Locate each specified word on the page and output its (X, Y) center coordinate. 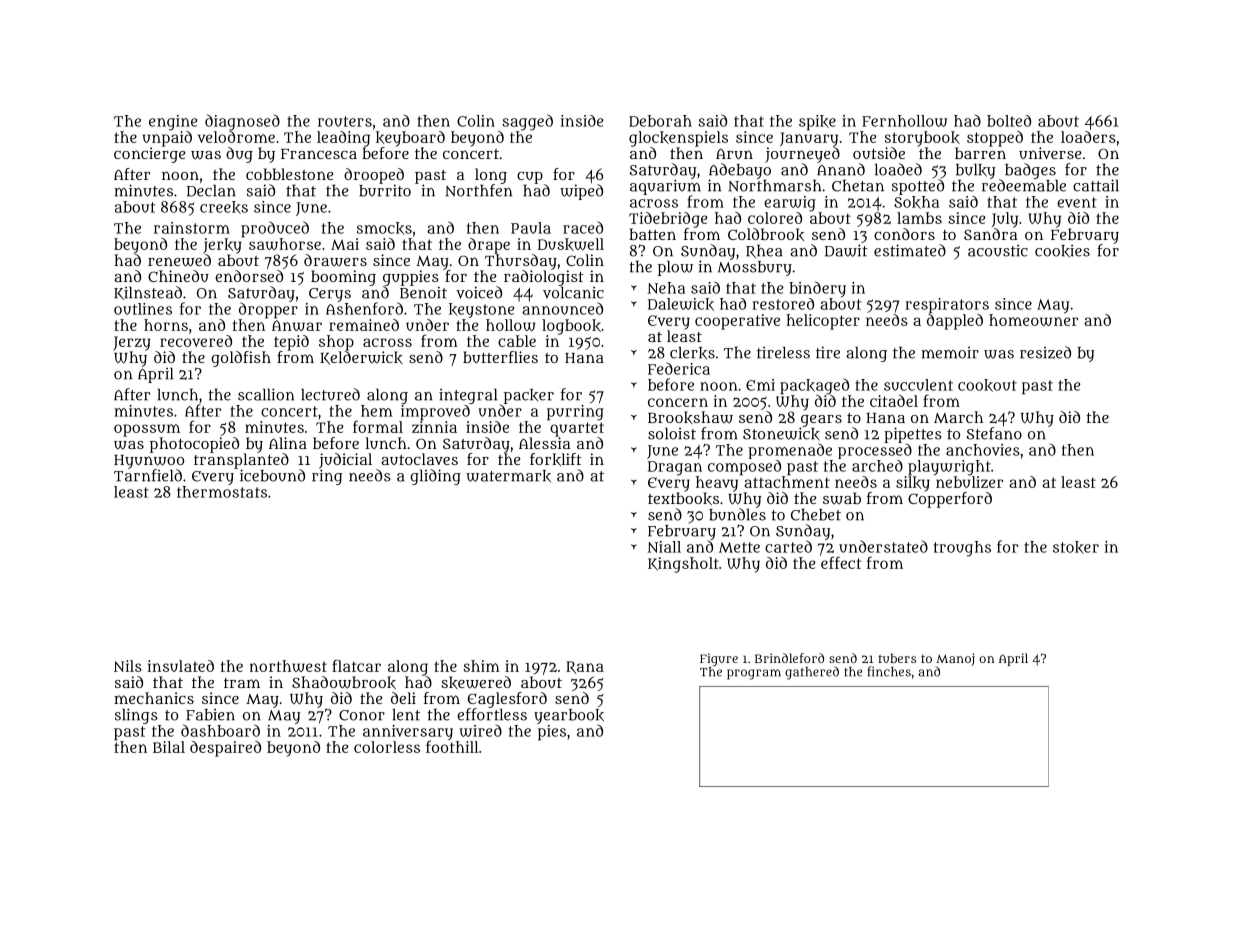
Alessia (544, 443)
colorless (387, 747)
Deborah (660, 121)
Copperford (950, 500)
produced (275, 229)
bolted (1009, 121)
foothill (452, 747)
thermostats (222, 492)
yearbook (569, 716)
